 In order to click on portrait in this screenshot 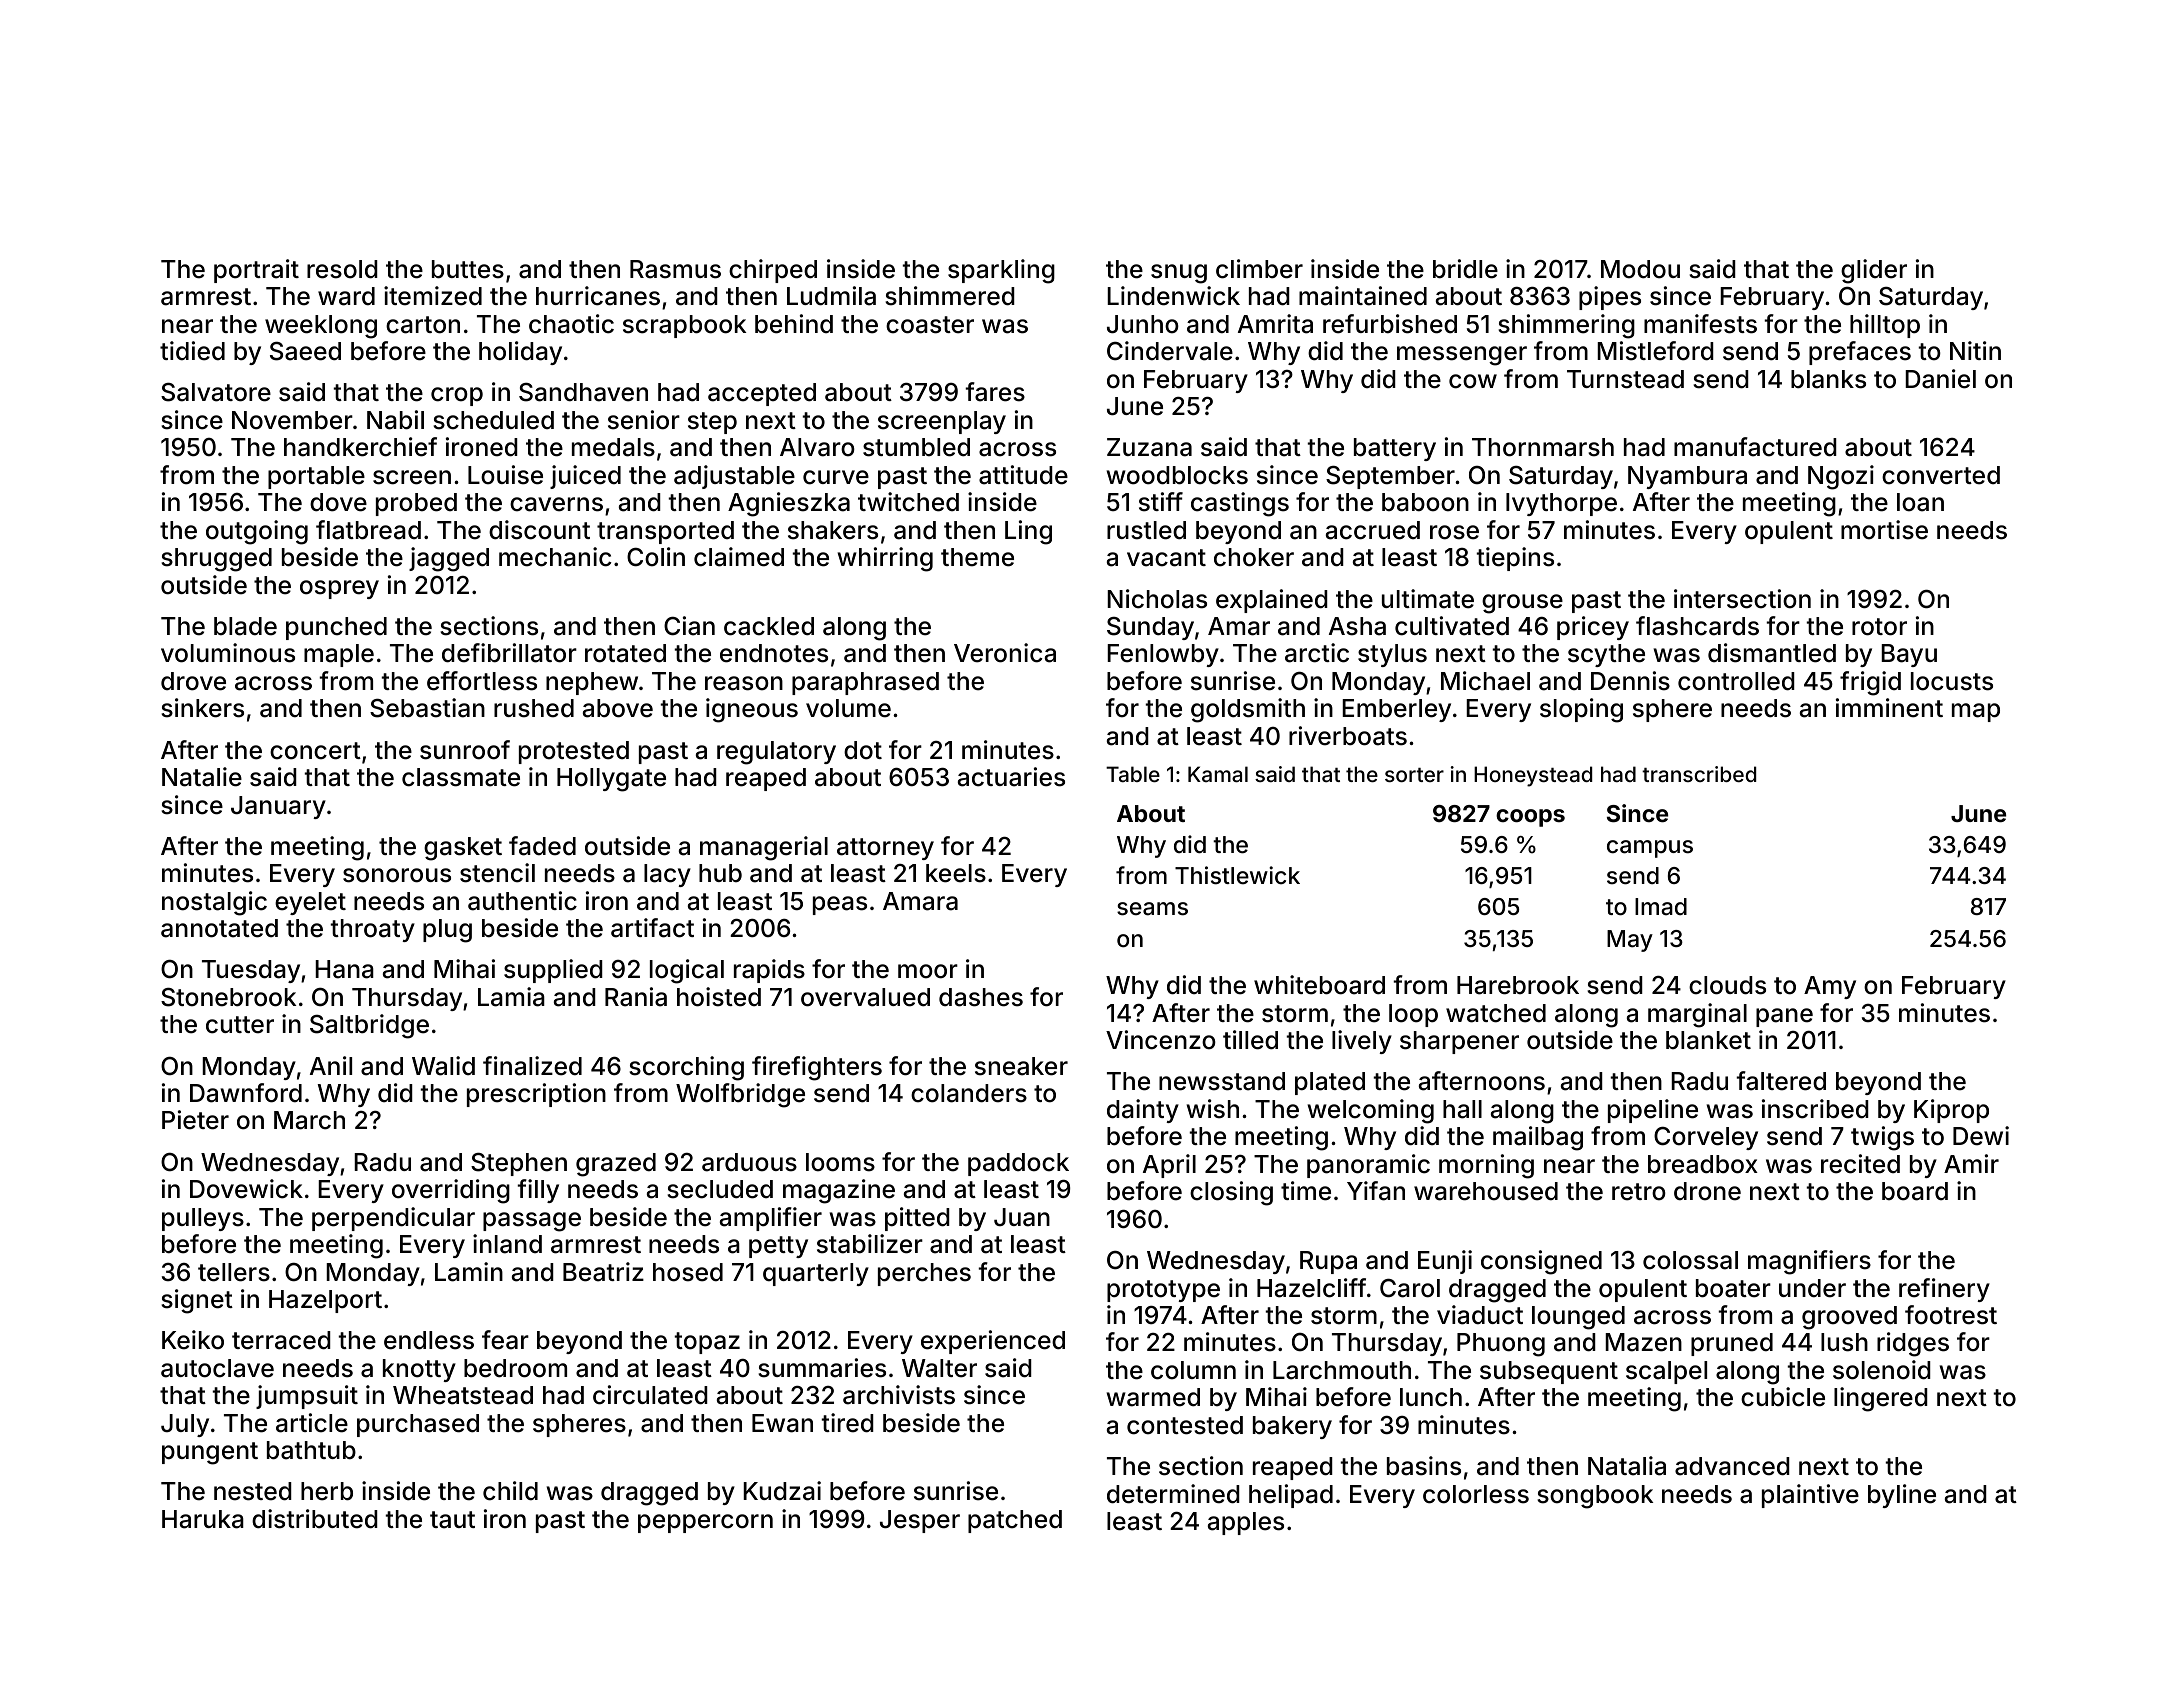, I will do `click(256, 271)`.
